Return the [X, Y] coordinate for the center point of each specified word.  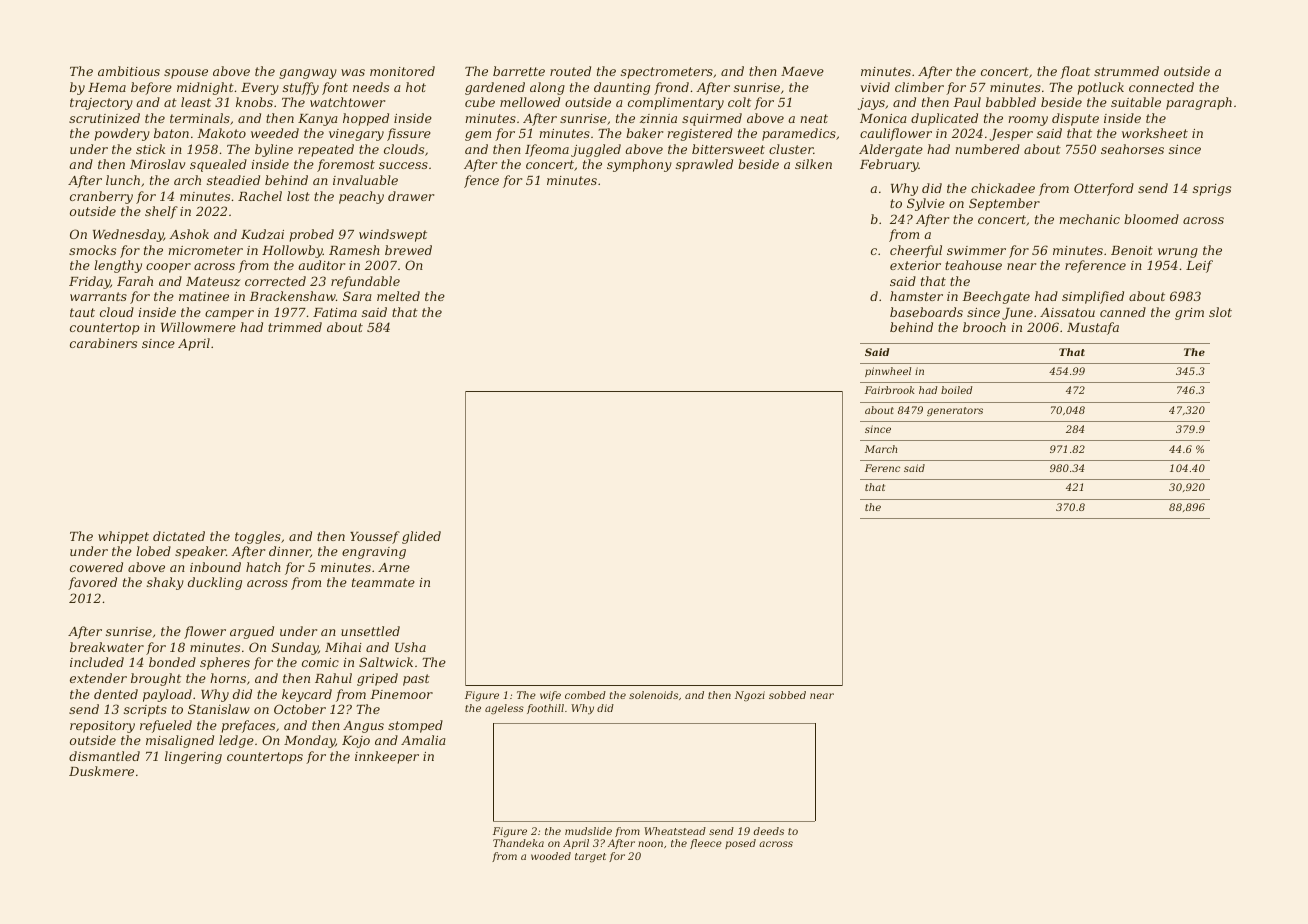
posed [740, 844]
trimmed [295, 327]
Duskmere [101, 771]
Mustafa [1093, 328]
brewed [408, 250]
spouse [186, 74]
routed [570, 71]
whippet [123, 537]
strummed [1126, 71]
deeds [769, 831]
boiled [956, 390]
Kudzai [262, 234]
